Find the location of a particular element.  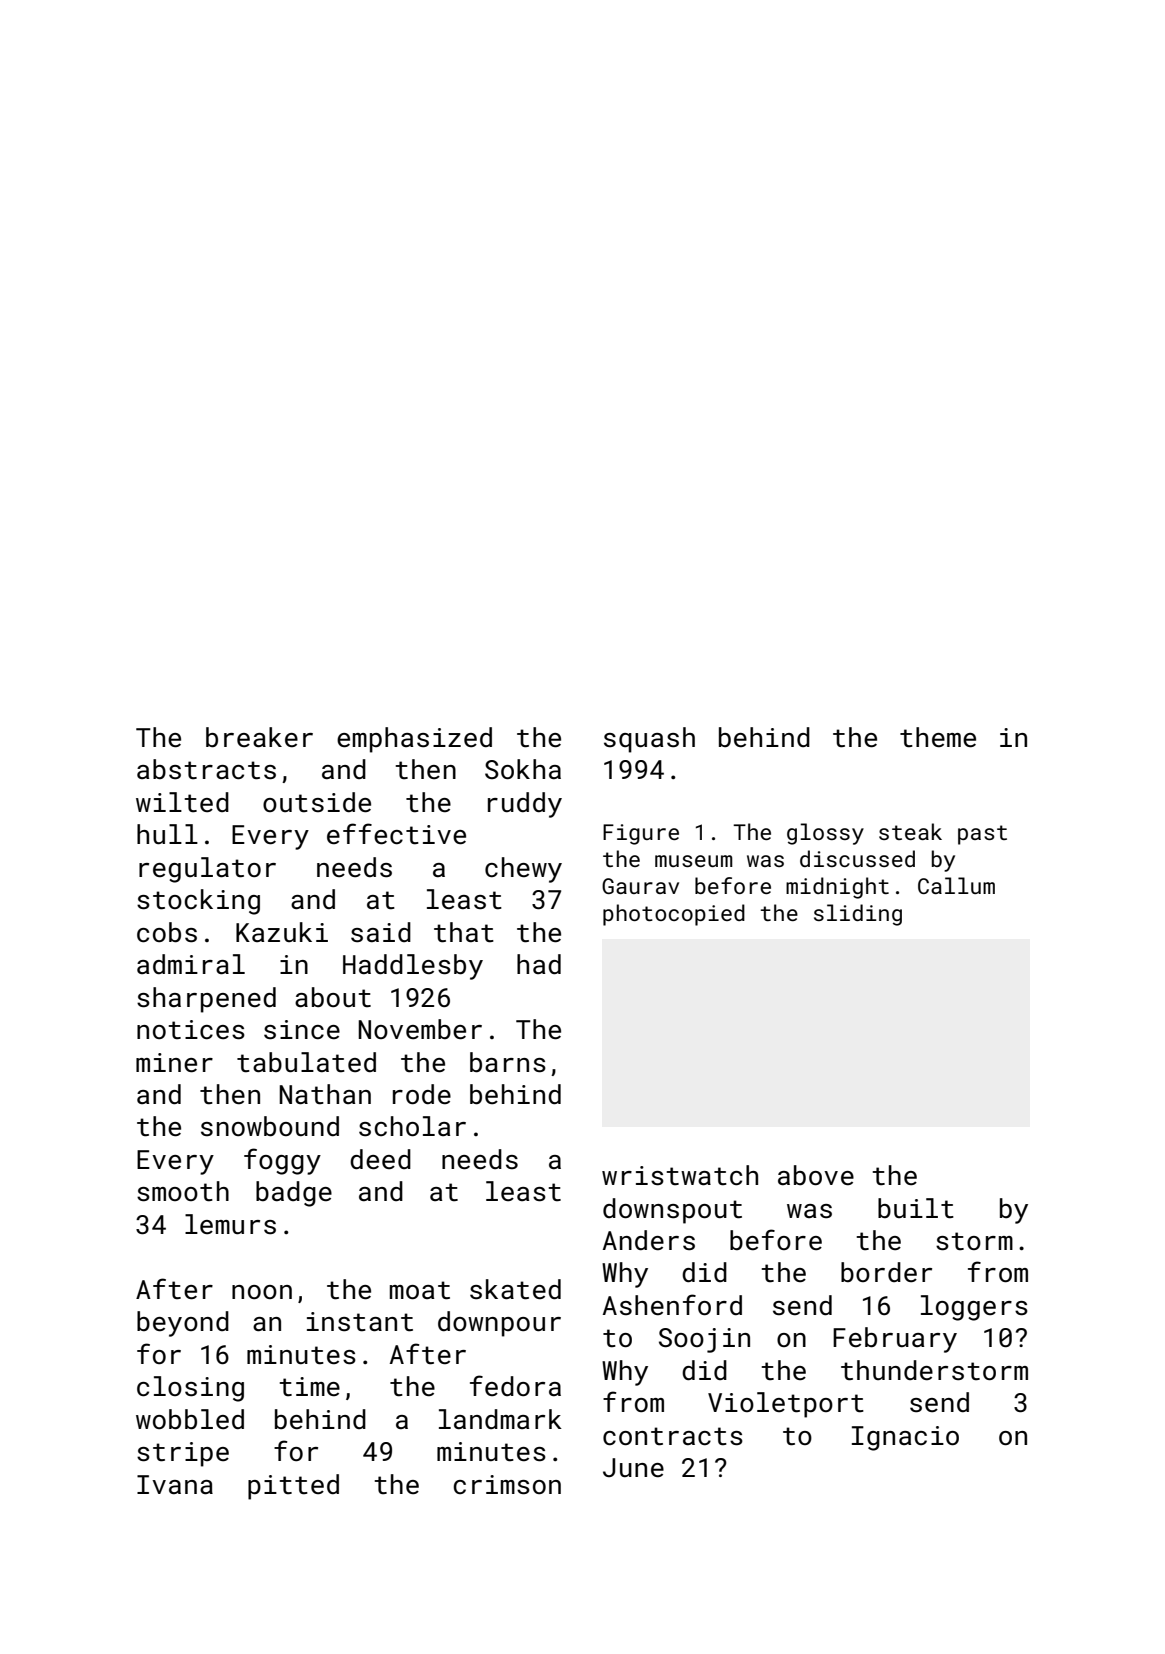

pitted is located at coordinates (293, 1487).
